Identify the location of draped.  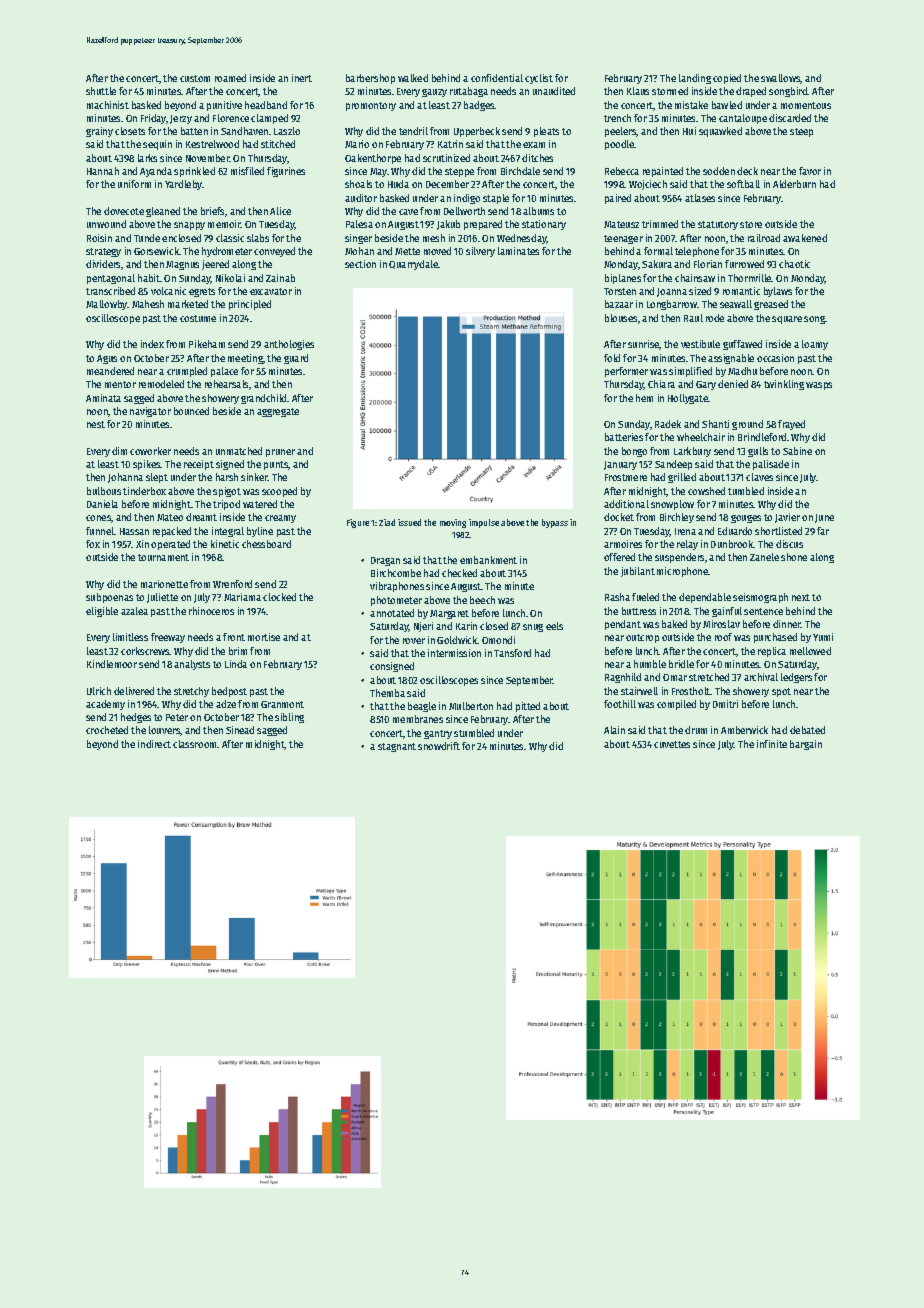
(751, 92).
